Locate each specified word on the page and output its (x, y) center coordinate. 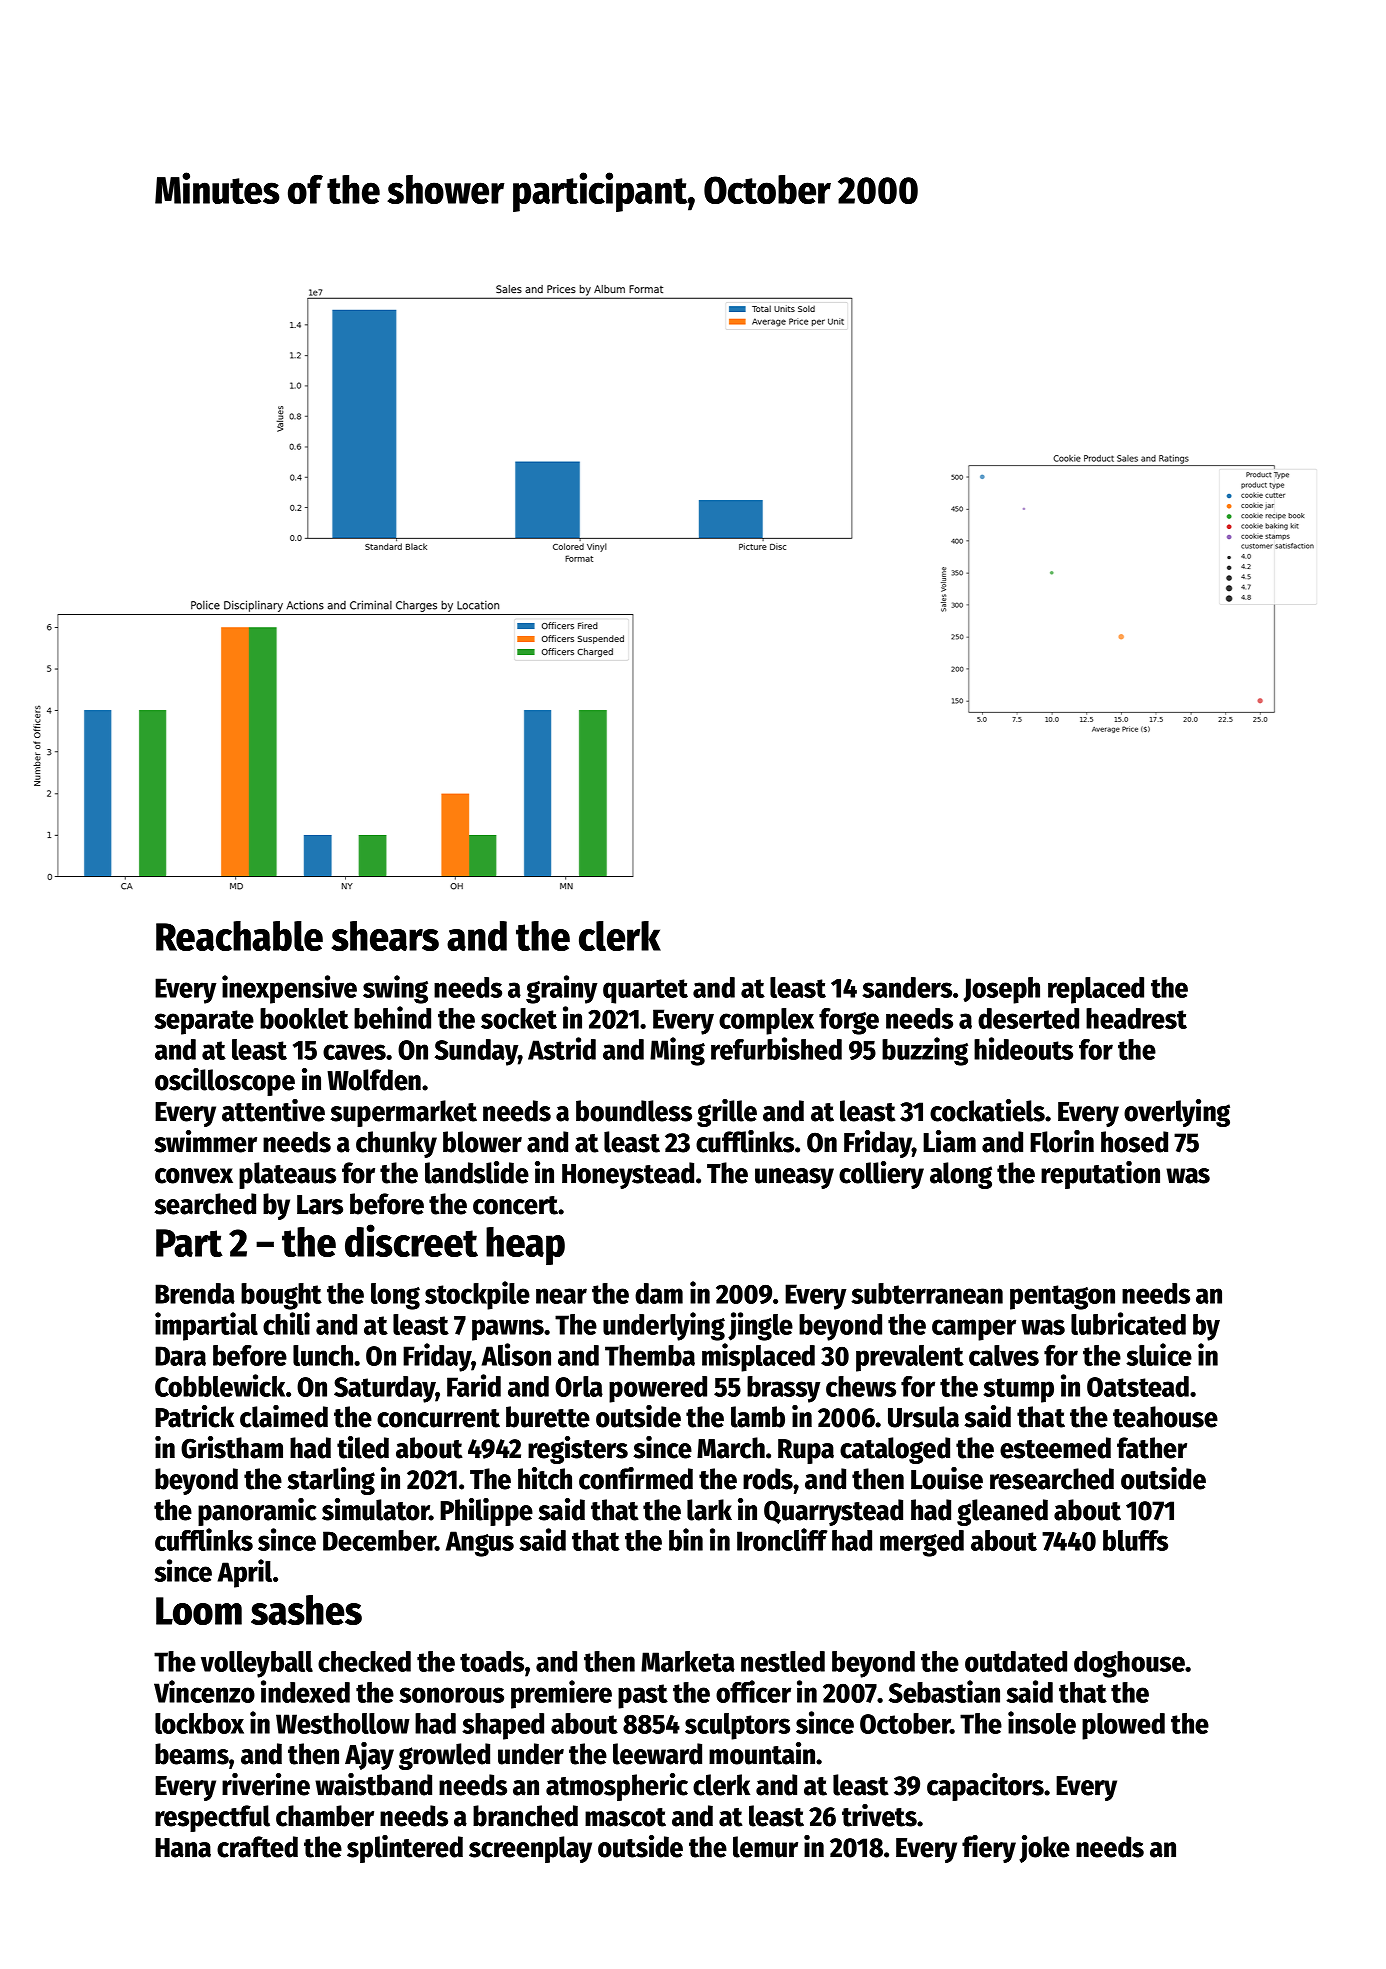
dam (659, 1293)
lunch (323, 1355)
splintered (405, 1849)
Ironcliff (782, 1539)
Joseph (1002, 990)
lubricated (1128, 1323)
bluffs (1135, 1540)
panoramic (257, 1512)
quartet (645, 991)
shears (385, 936)
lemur (765, 1847)
